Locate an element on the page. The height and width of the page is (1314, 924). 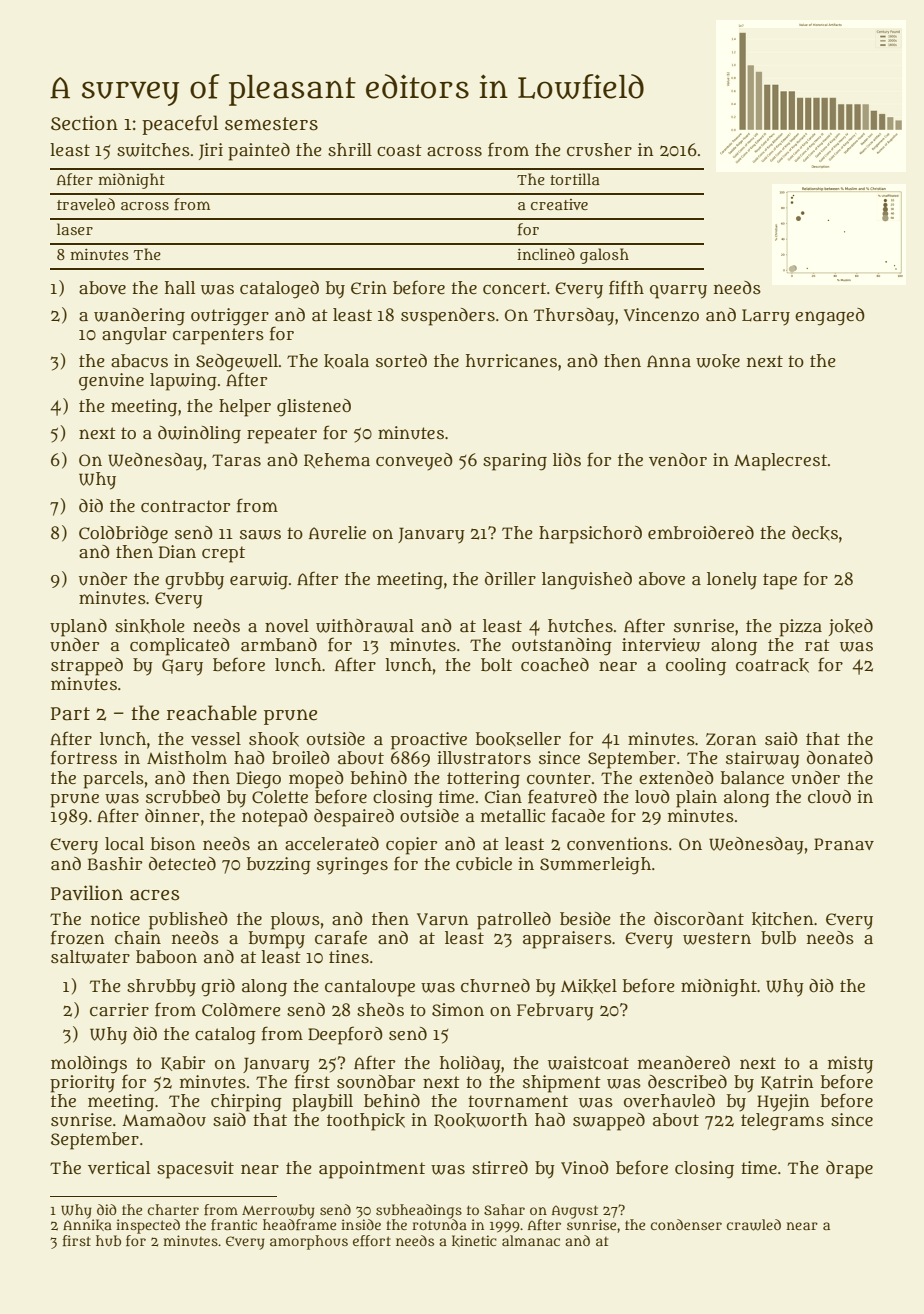
hub is located at coordinates (108, 1240).
